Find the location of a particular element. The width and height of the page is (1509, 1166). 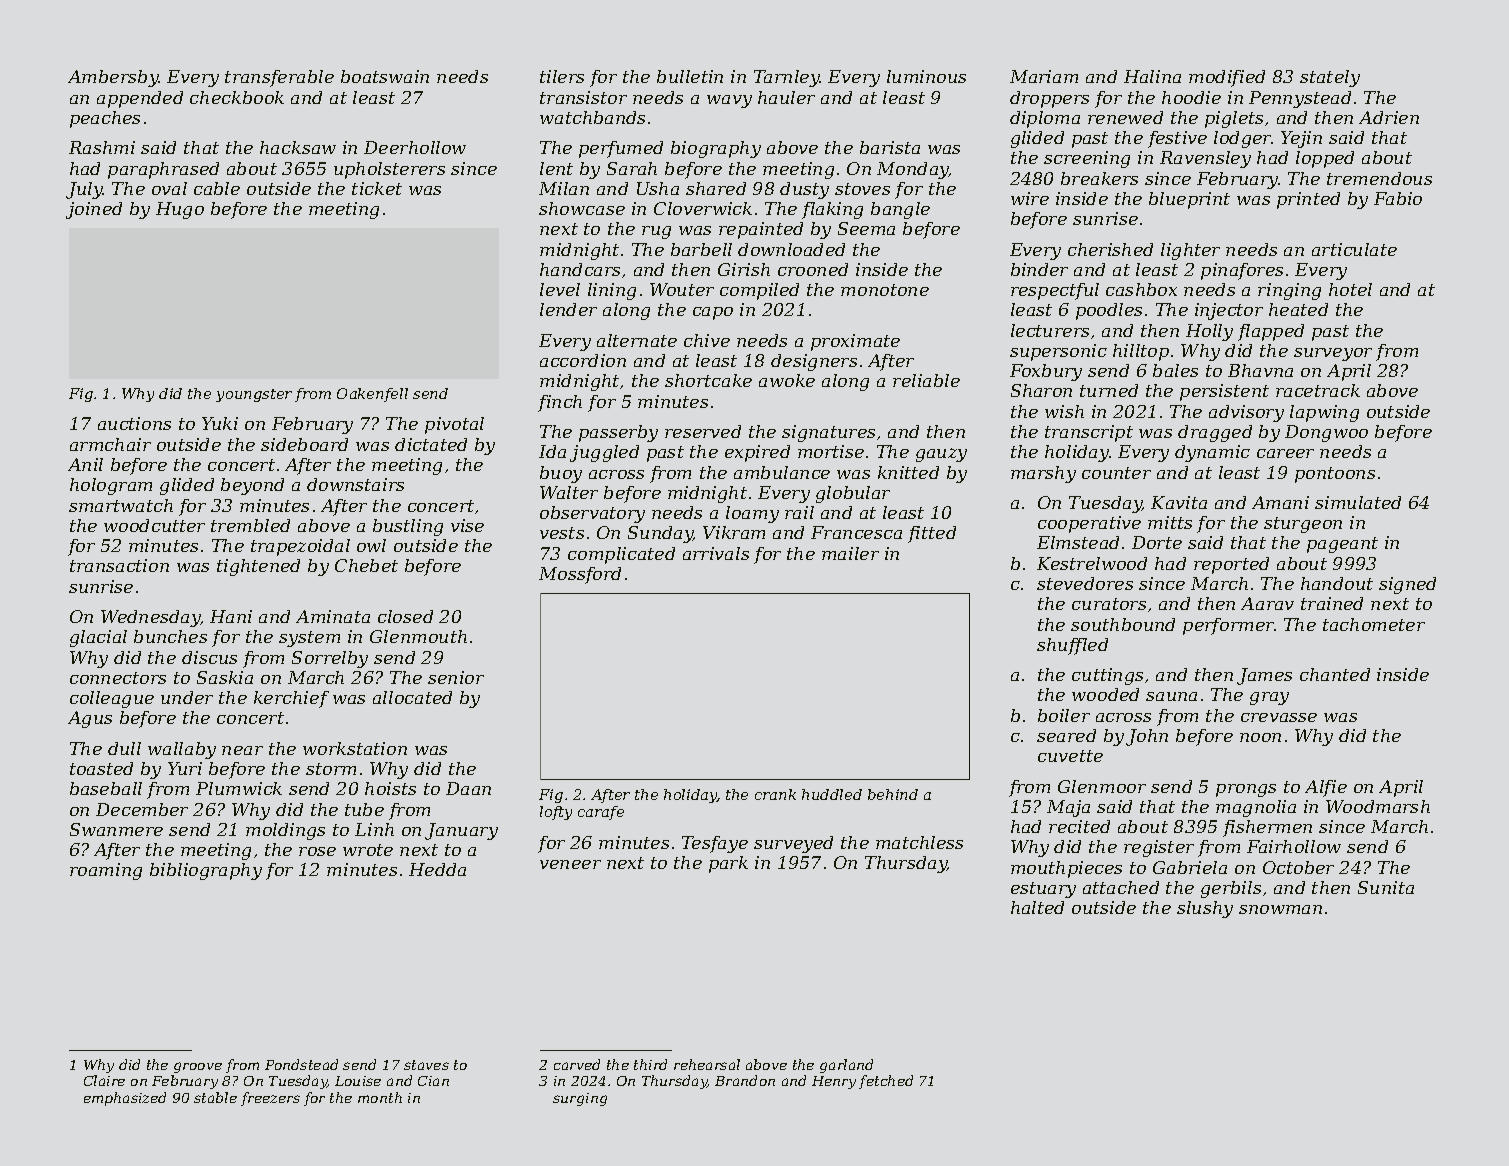

Ambersby is located at coordinates (113, 78).
